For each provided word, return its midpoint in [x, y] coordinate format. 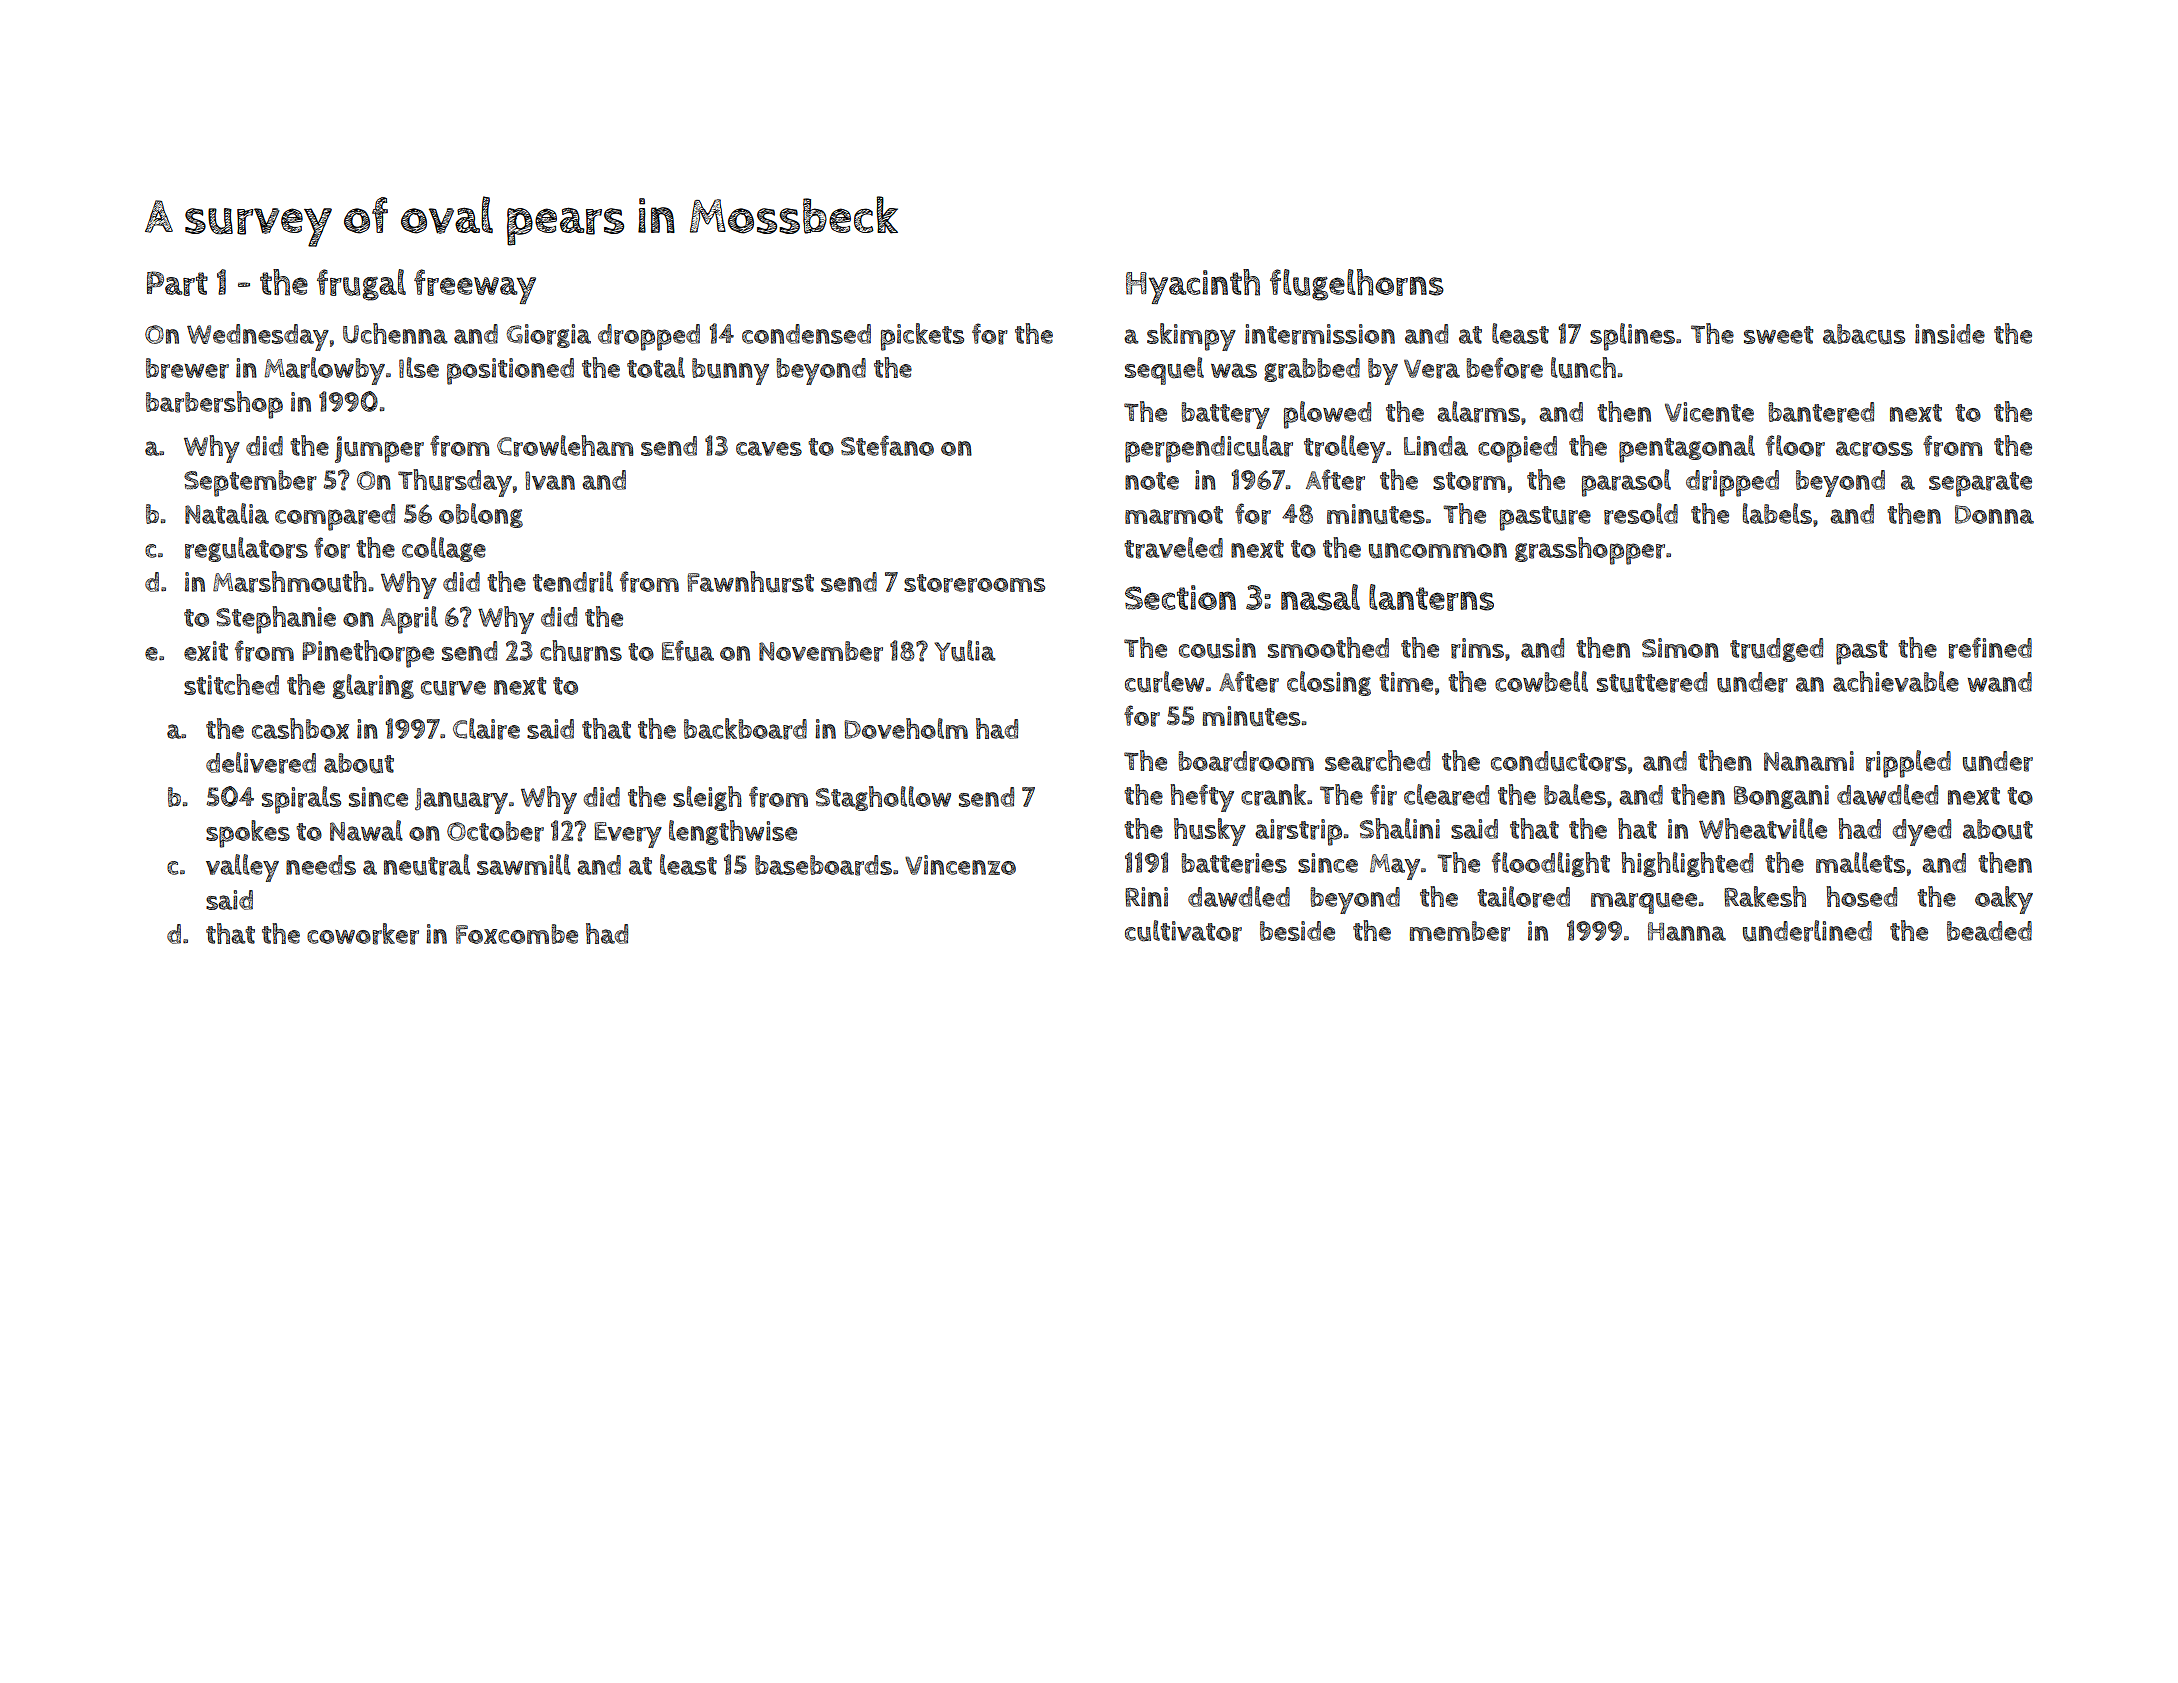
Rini [1146, 897]
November [821, 651]
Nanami [1809, 761]
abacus [1864, 334]
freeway [475, 286]
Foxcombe [517, 934]
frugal [361, 285]
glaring [373, 686]
